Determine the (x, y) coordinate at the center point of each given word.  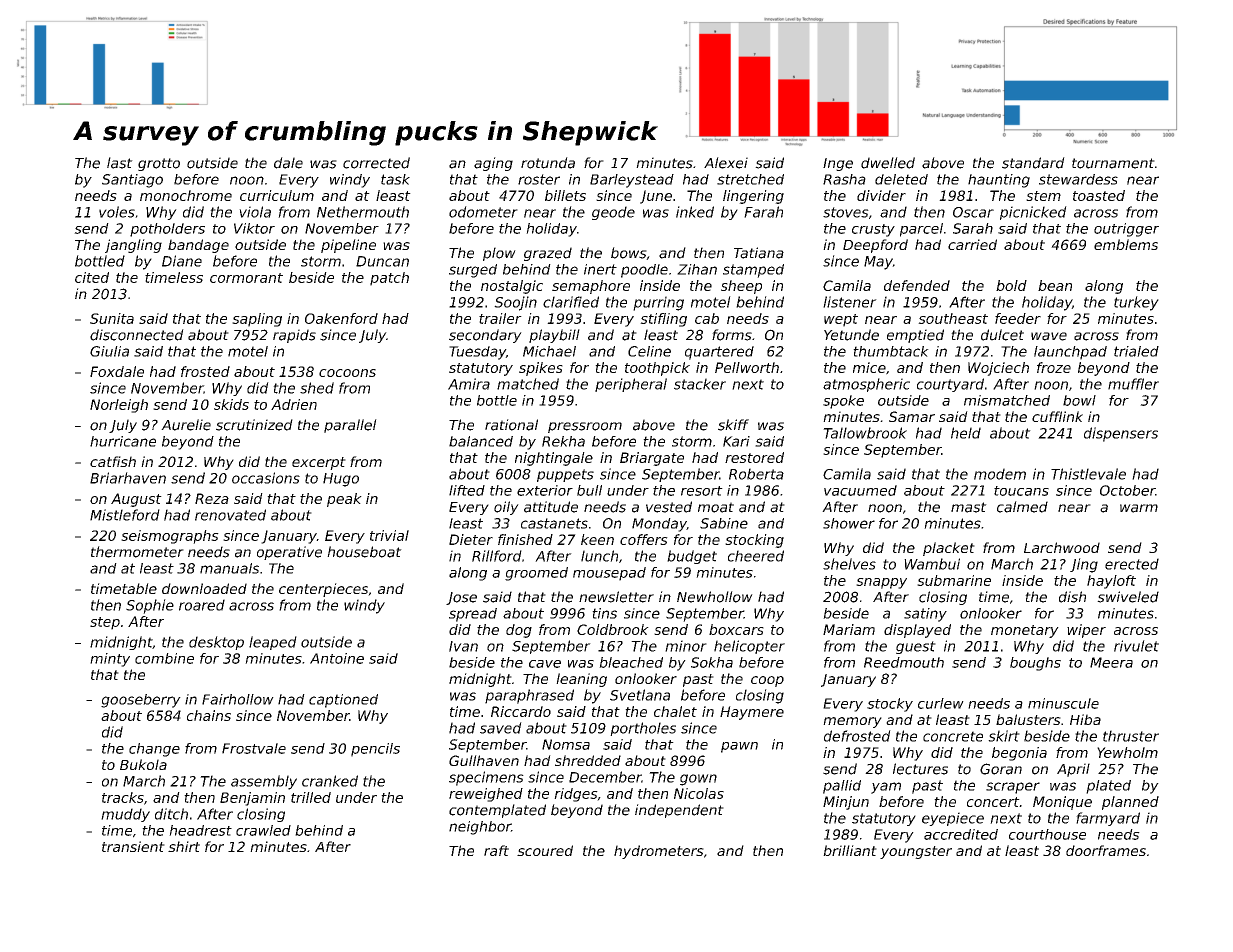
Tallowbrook (865, 433)
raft (496, 850)
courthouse (1047, 834)
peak (344, 500)
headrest (200, 830)
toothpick (657, 369)
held (966, 433)
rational (511, 425)
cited (92, 277)
